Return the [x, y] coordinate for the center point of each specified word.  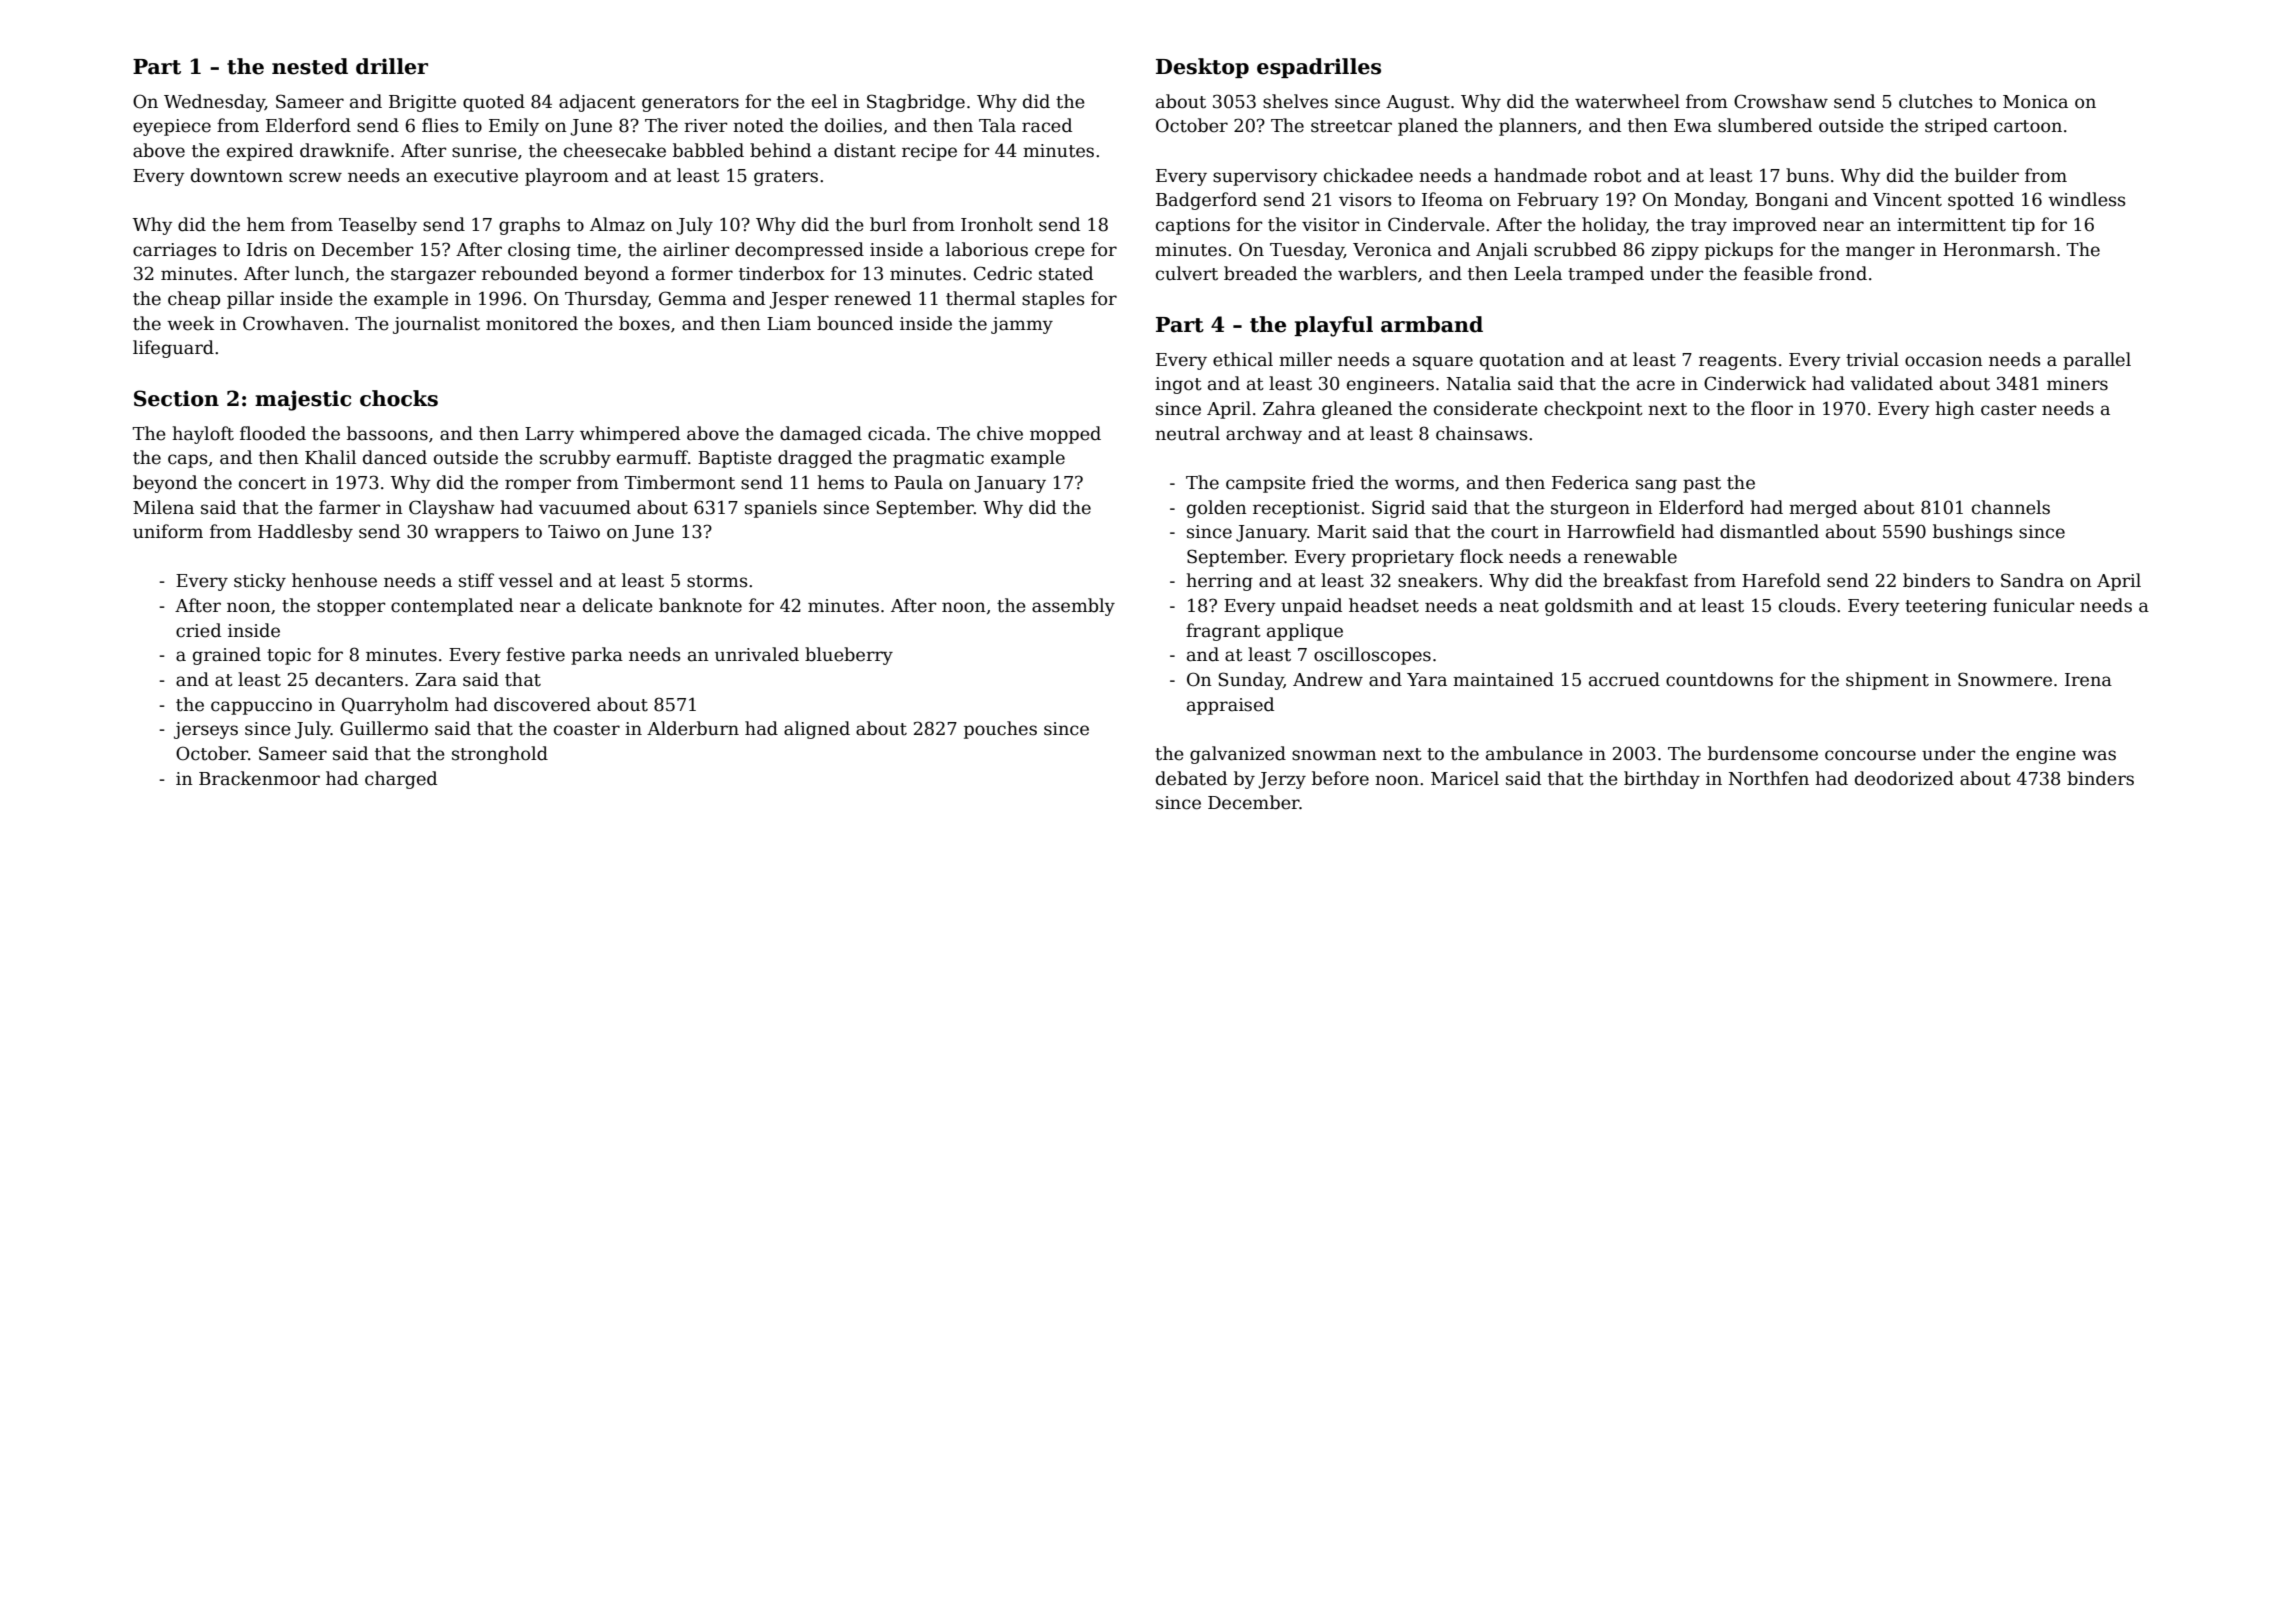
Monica [2035, 102]
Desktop [1202, 68]
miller [1305, 359]
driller [392, 66]
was [2099, 755]
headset [1384, 605]
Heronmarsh [1999, 249]
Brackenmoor [259, 778]
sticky [260, 582]
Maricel [1465, 778]
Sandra [2032, 580]
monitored [532, 323]
